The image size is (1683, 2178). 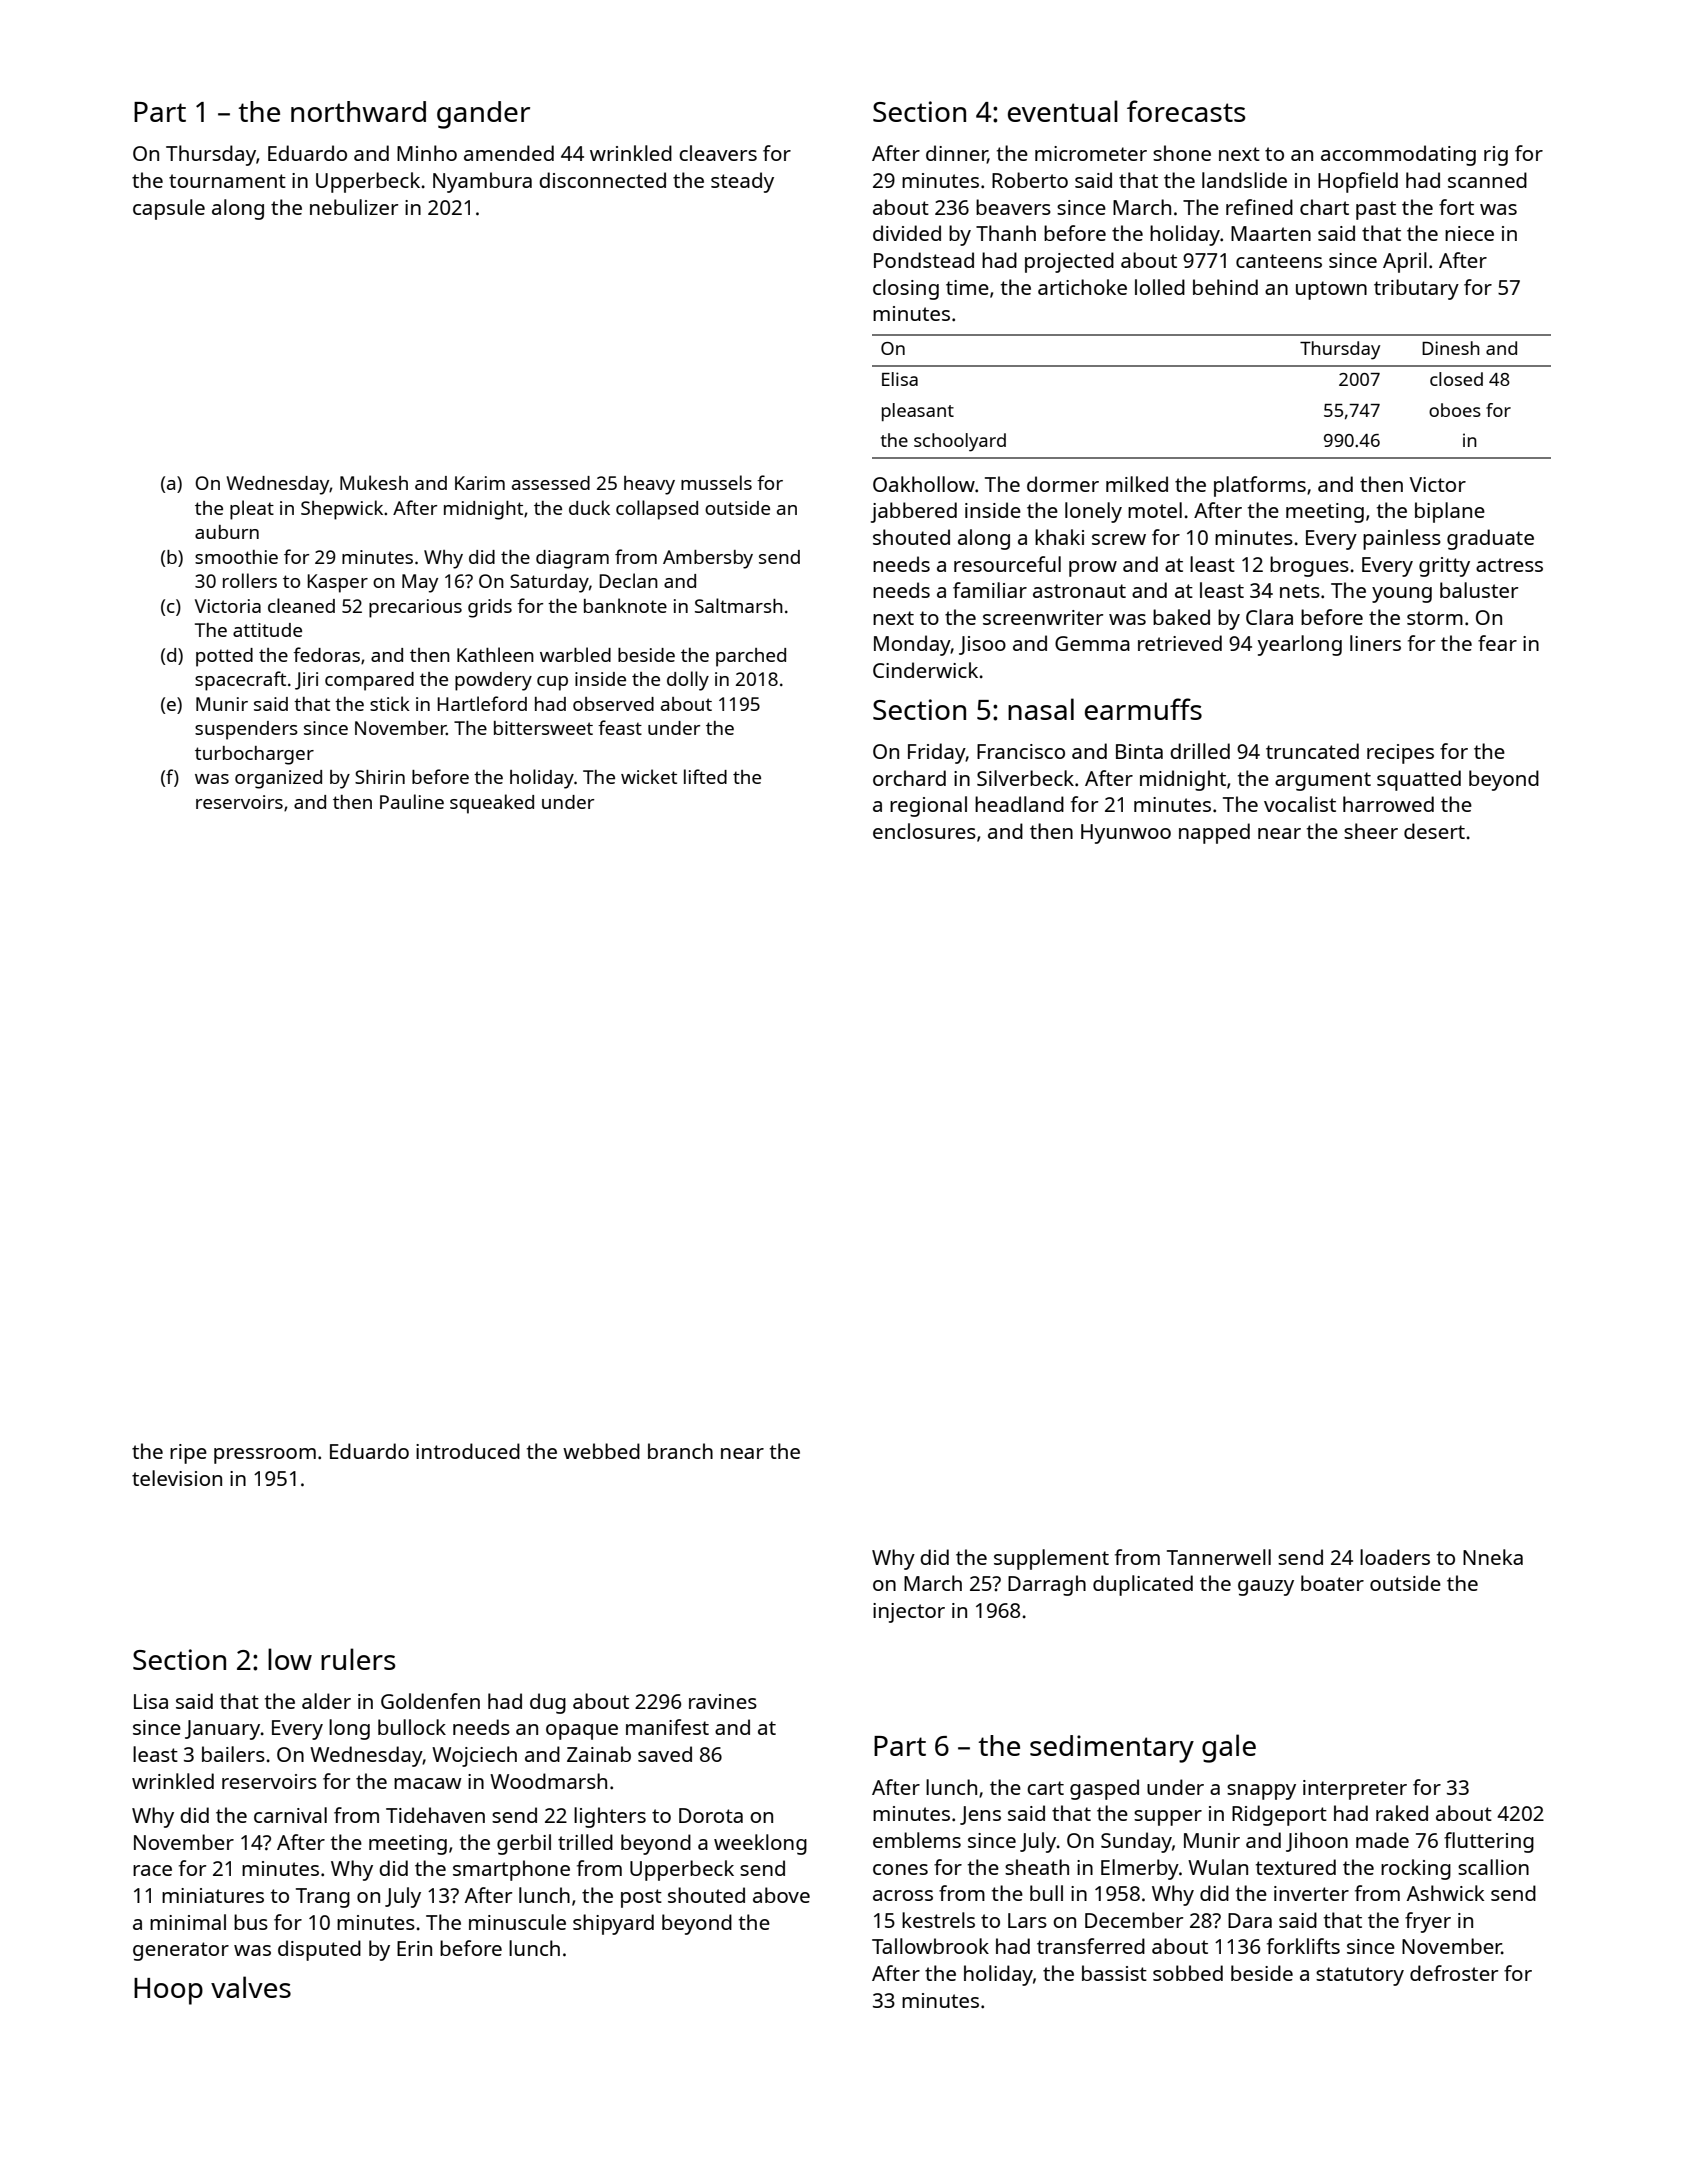 I want to click on capsule, so click(x=169, y=209).
